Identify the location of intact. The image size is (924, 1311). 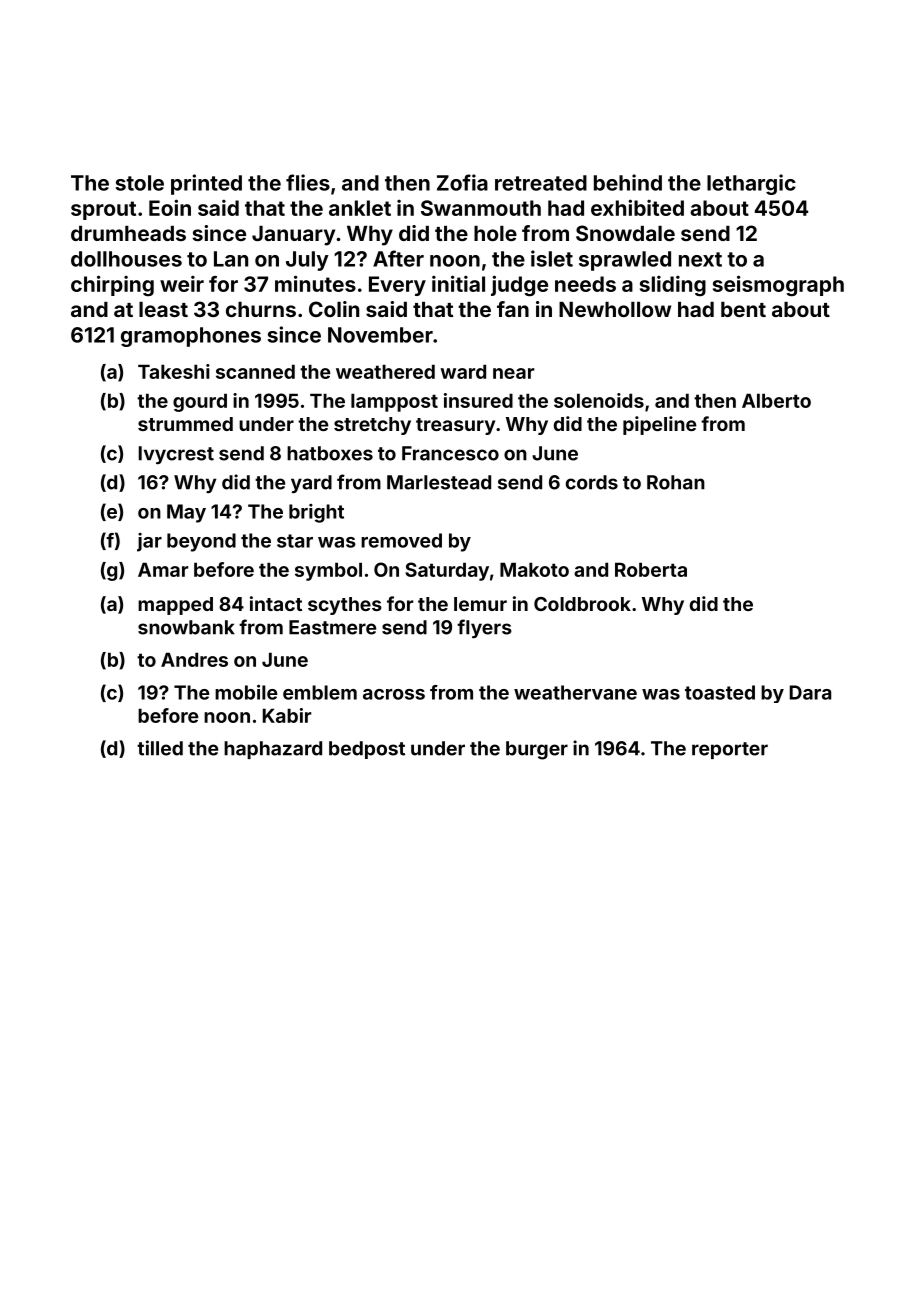
(276, 603).
